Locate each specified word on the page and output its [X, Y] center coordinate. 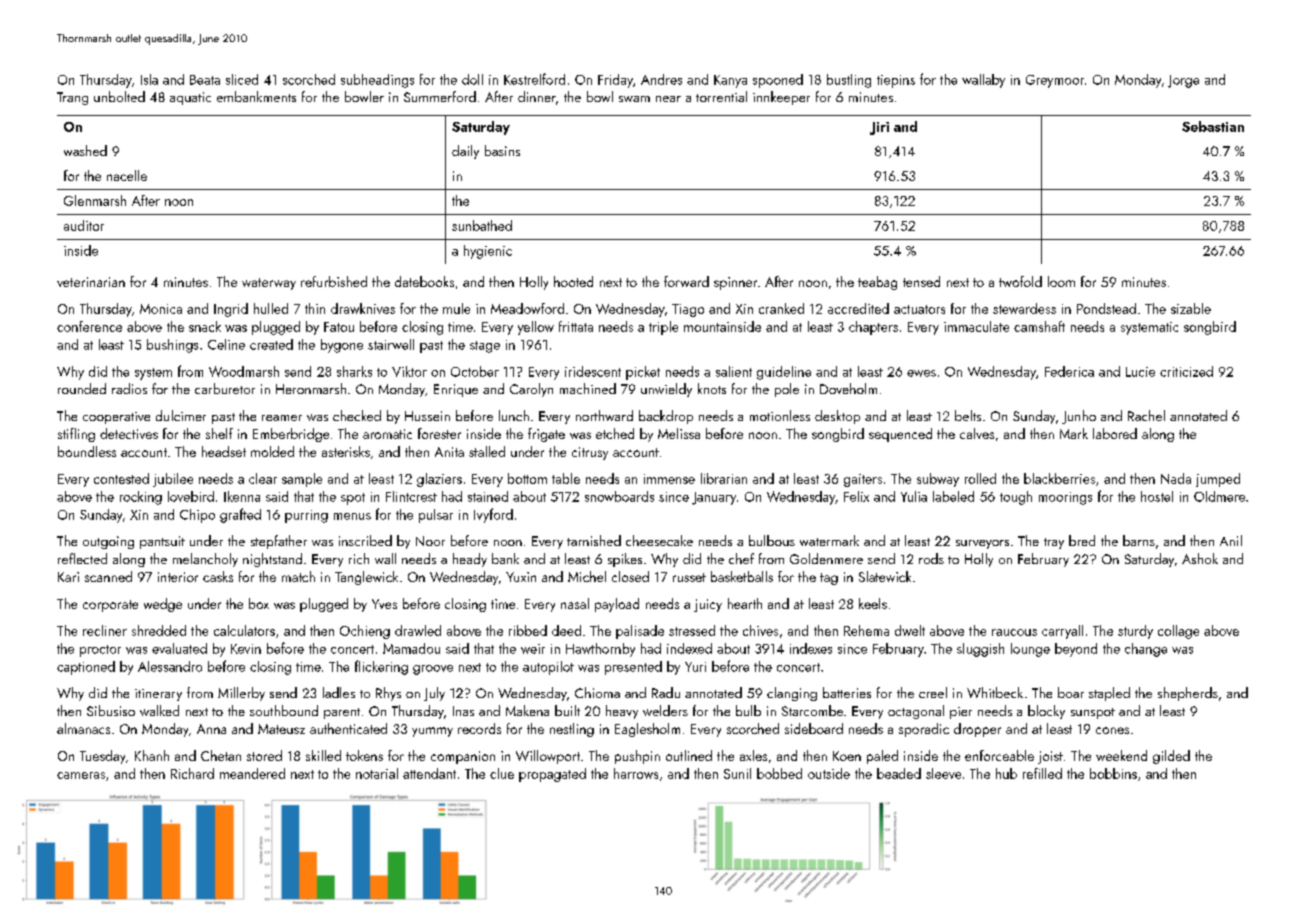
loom [1061, 281]
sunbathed [482, 225]
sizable [1191, 308]
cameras [81, 775]
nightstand [272, 560]
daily [465, 152]
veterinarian [91, 282]
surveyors [982, 544]
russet [689, 577]
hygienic [488, 252]
